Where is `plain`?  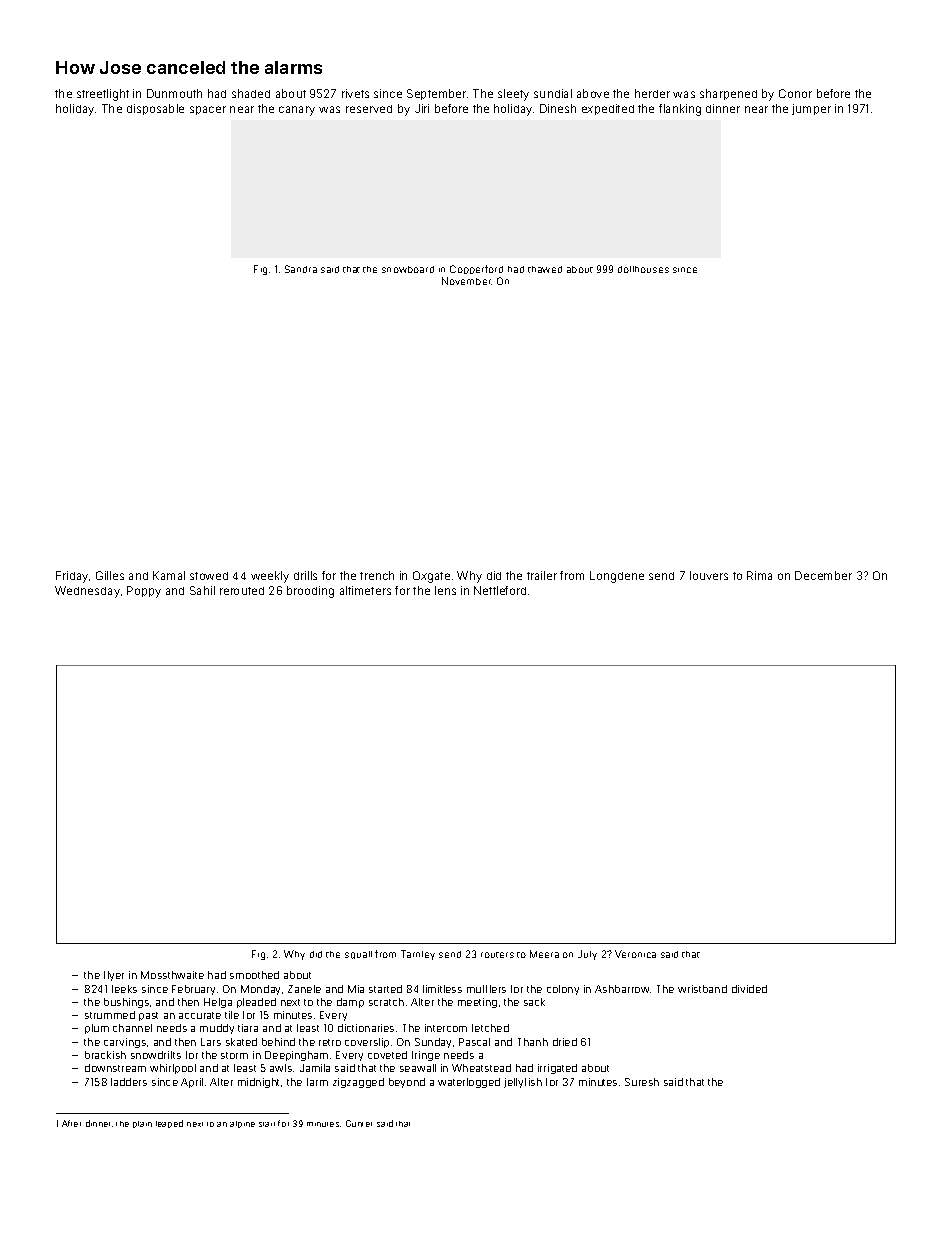 plain is located at coordinates (142, 1124).
